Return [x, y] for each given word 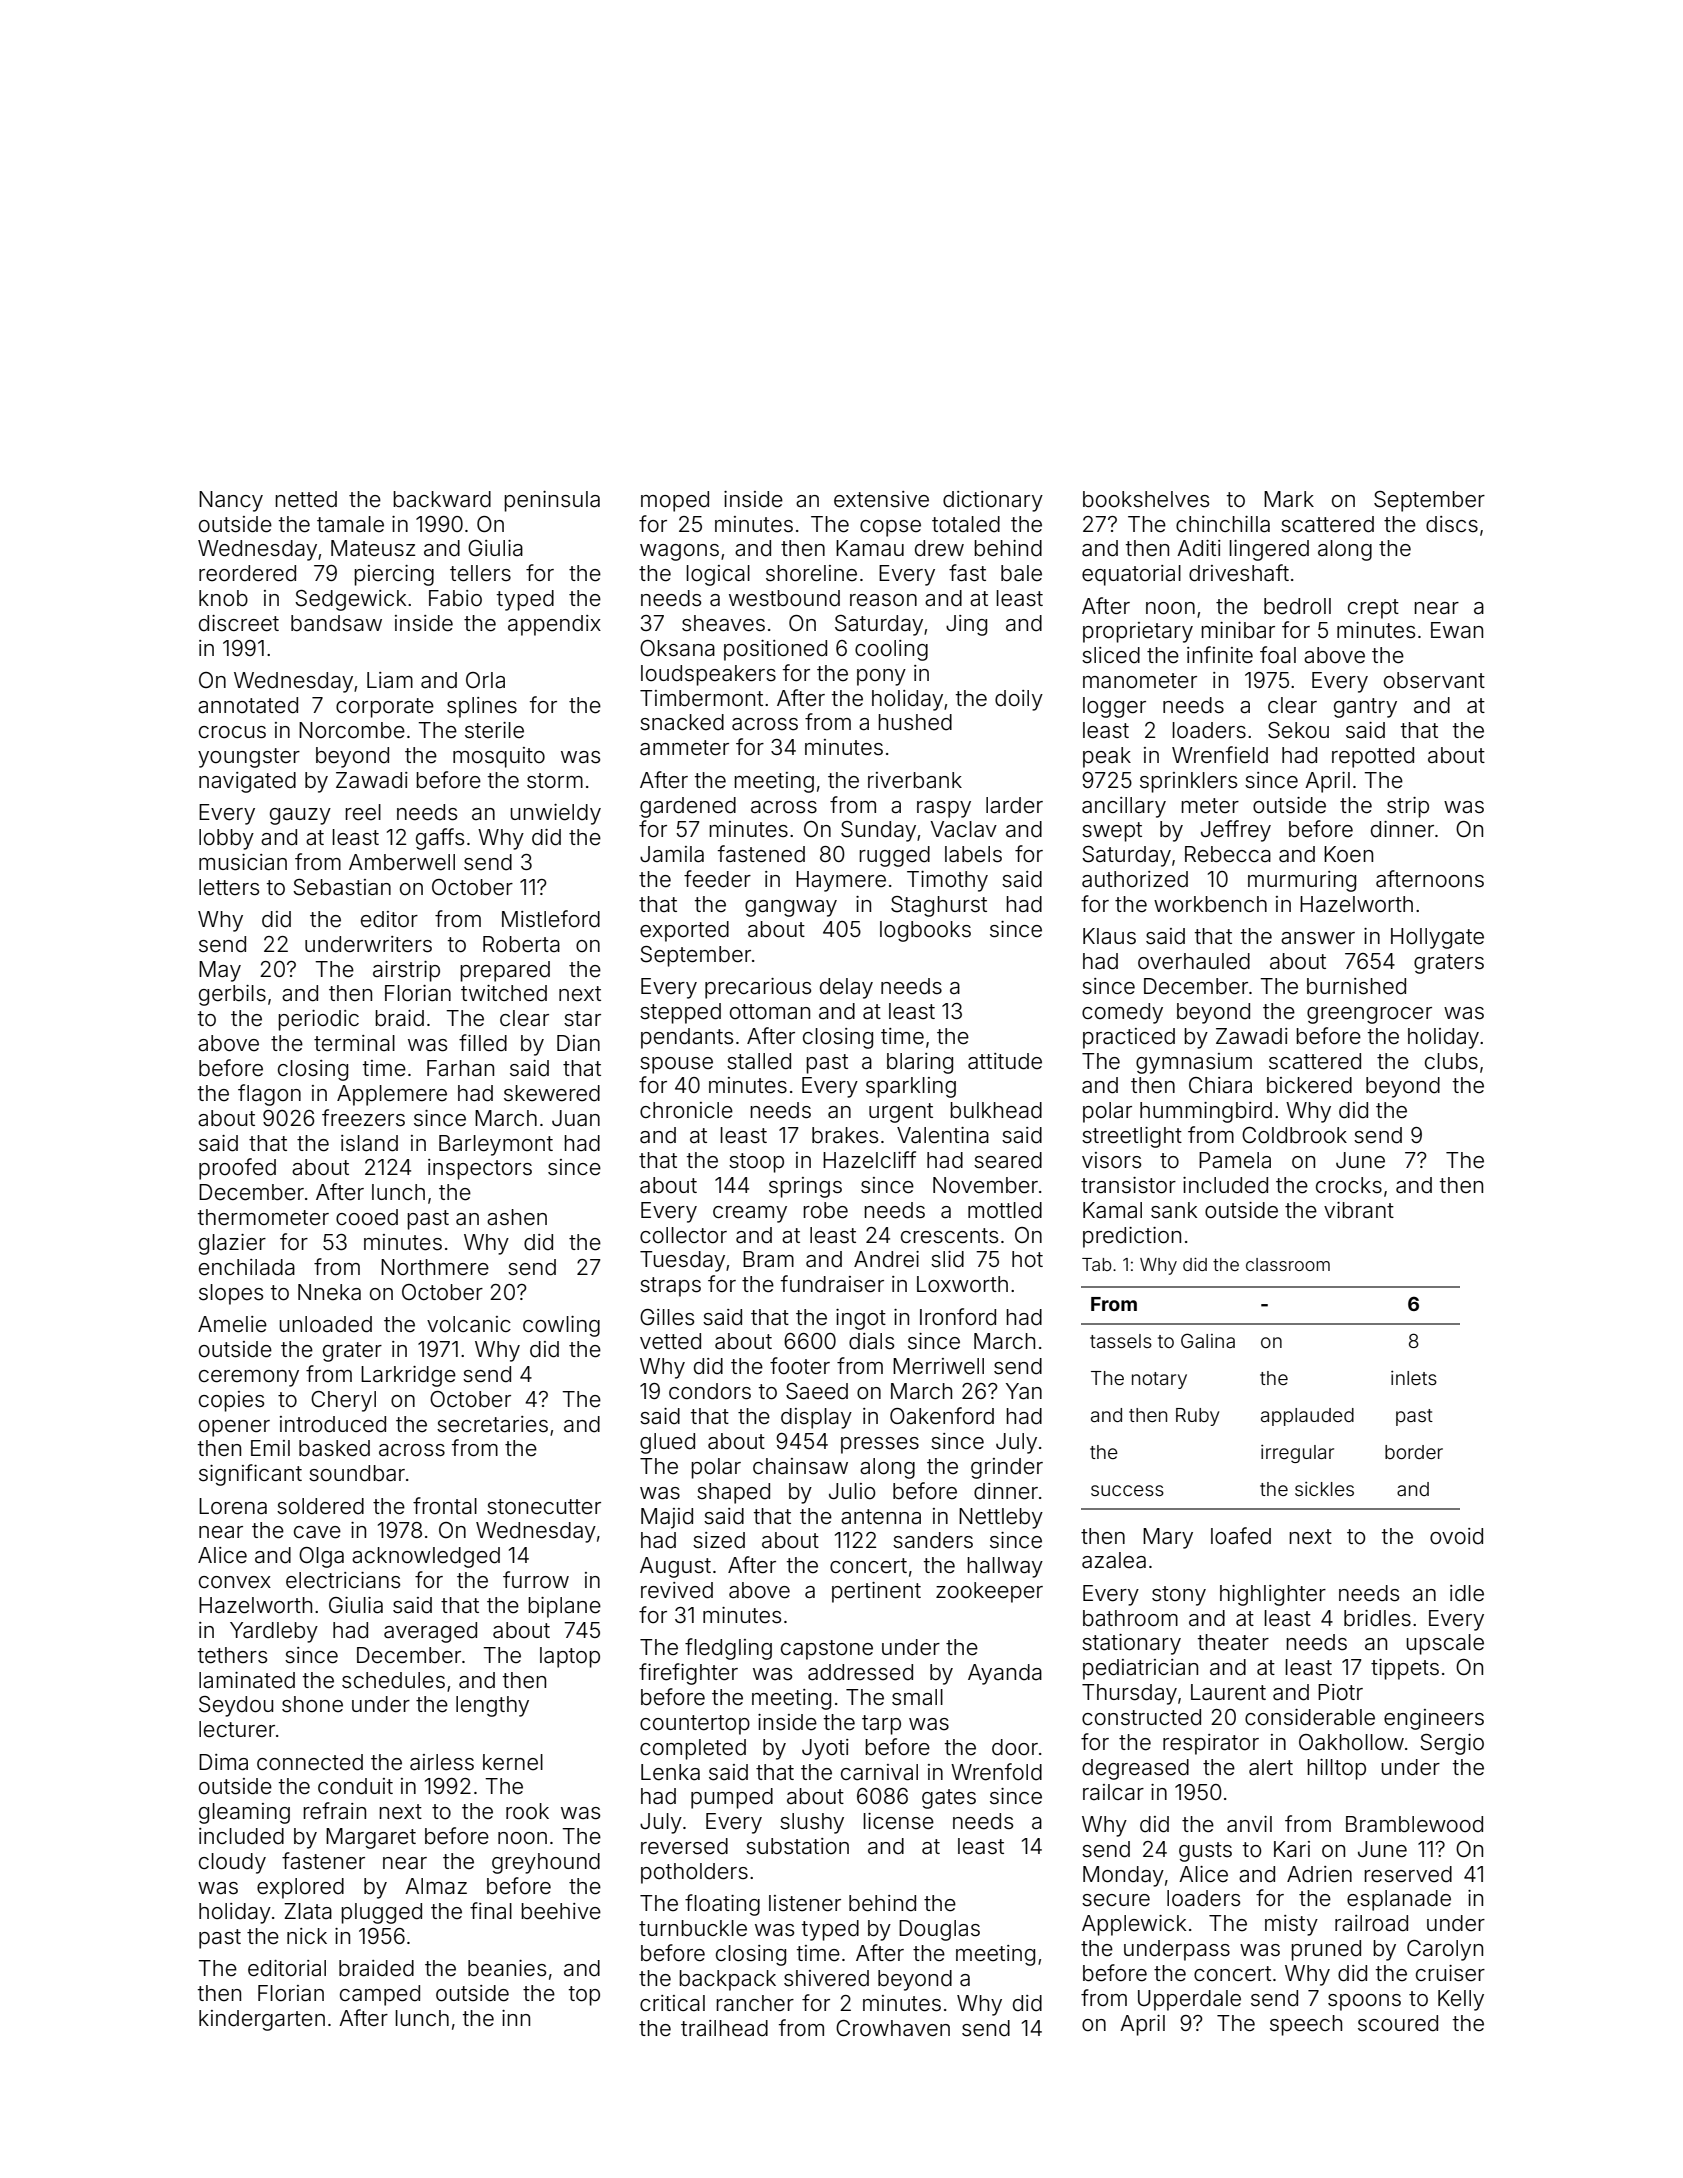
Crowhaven [893, 2028]
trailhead [724, 2028]
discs [1452, 524]
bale [1021, 573]
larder [1014, 805]
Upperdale [1189, 2000]
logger [1114, 707]
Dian [578, 1043]
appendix [554, 625]
